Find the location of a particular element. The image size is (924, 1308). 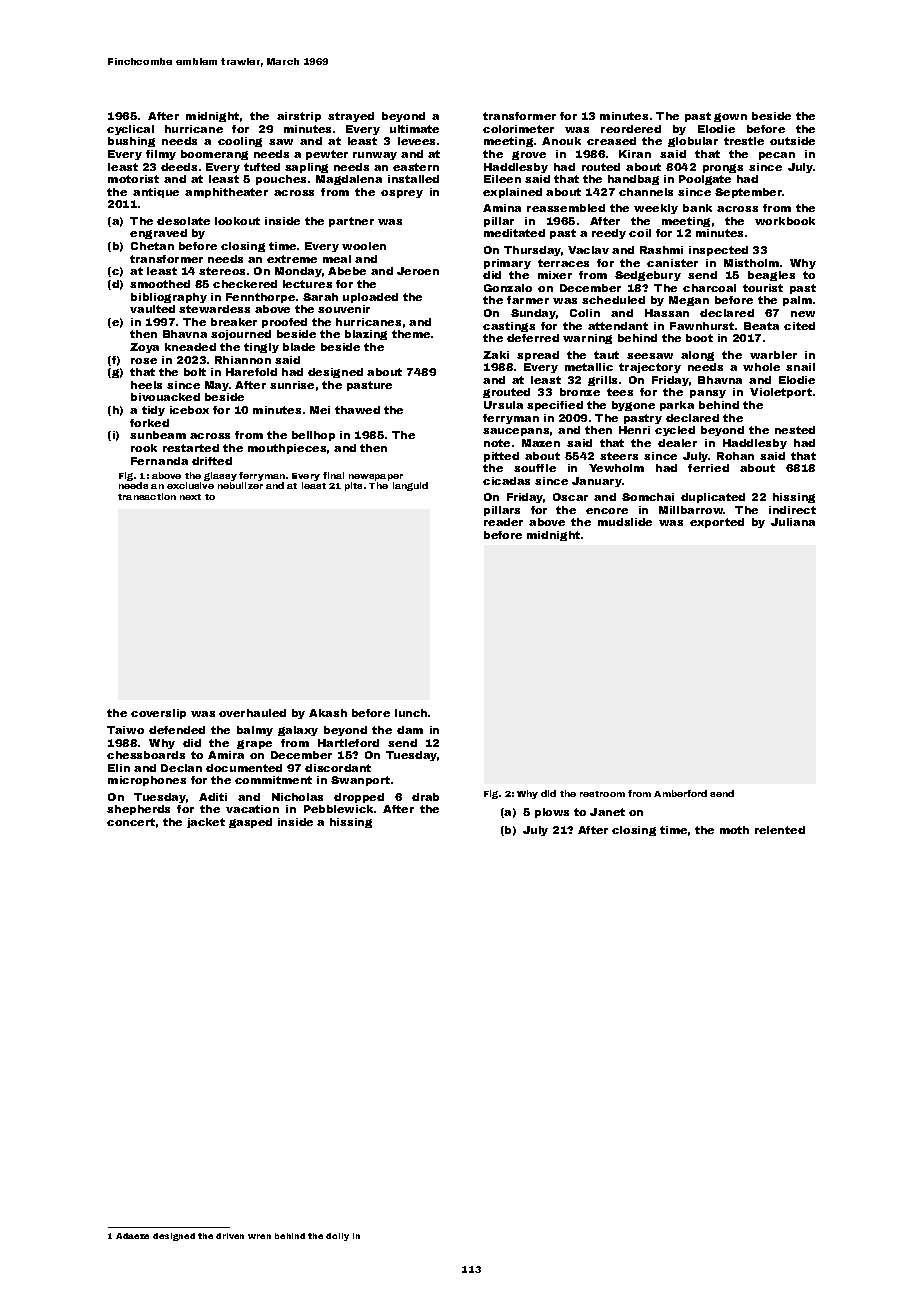

wren is located at coordinates (259, 1236).
